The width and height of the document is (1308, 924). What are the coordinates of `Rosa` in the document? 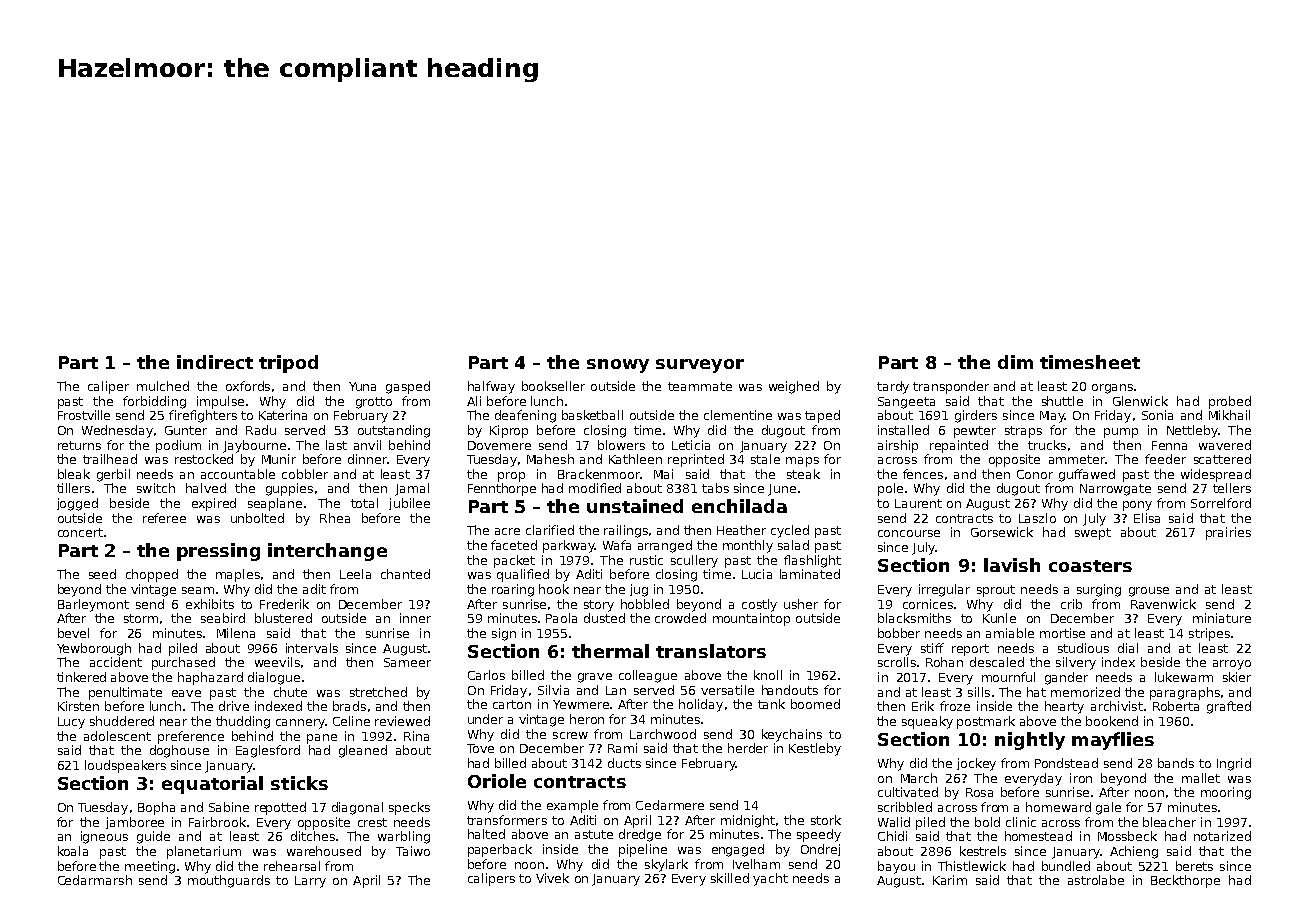 It's located at (979, 792).
